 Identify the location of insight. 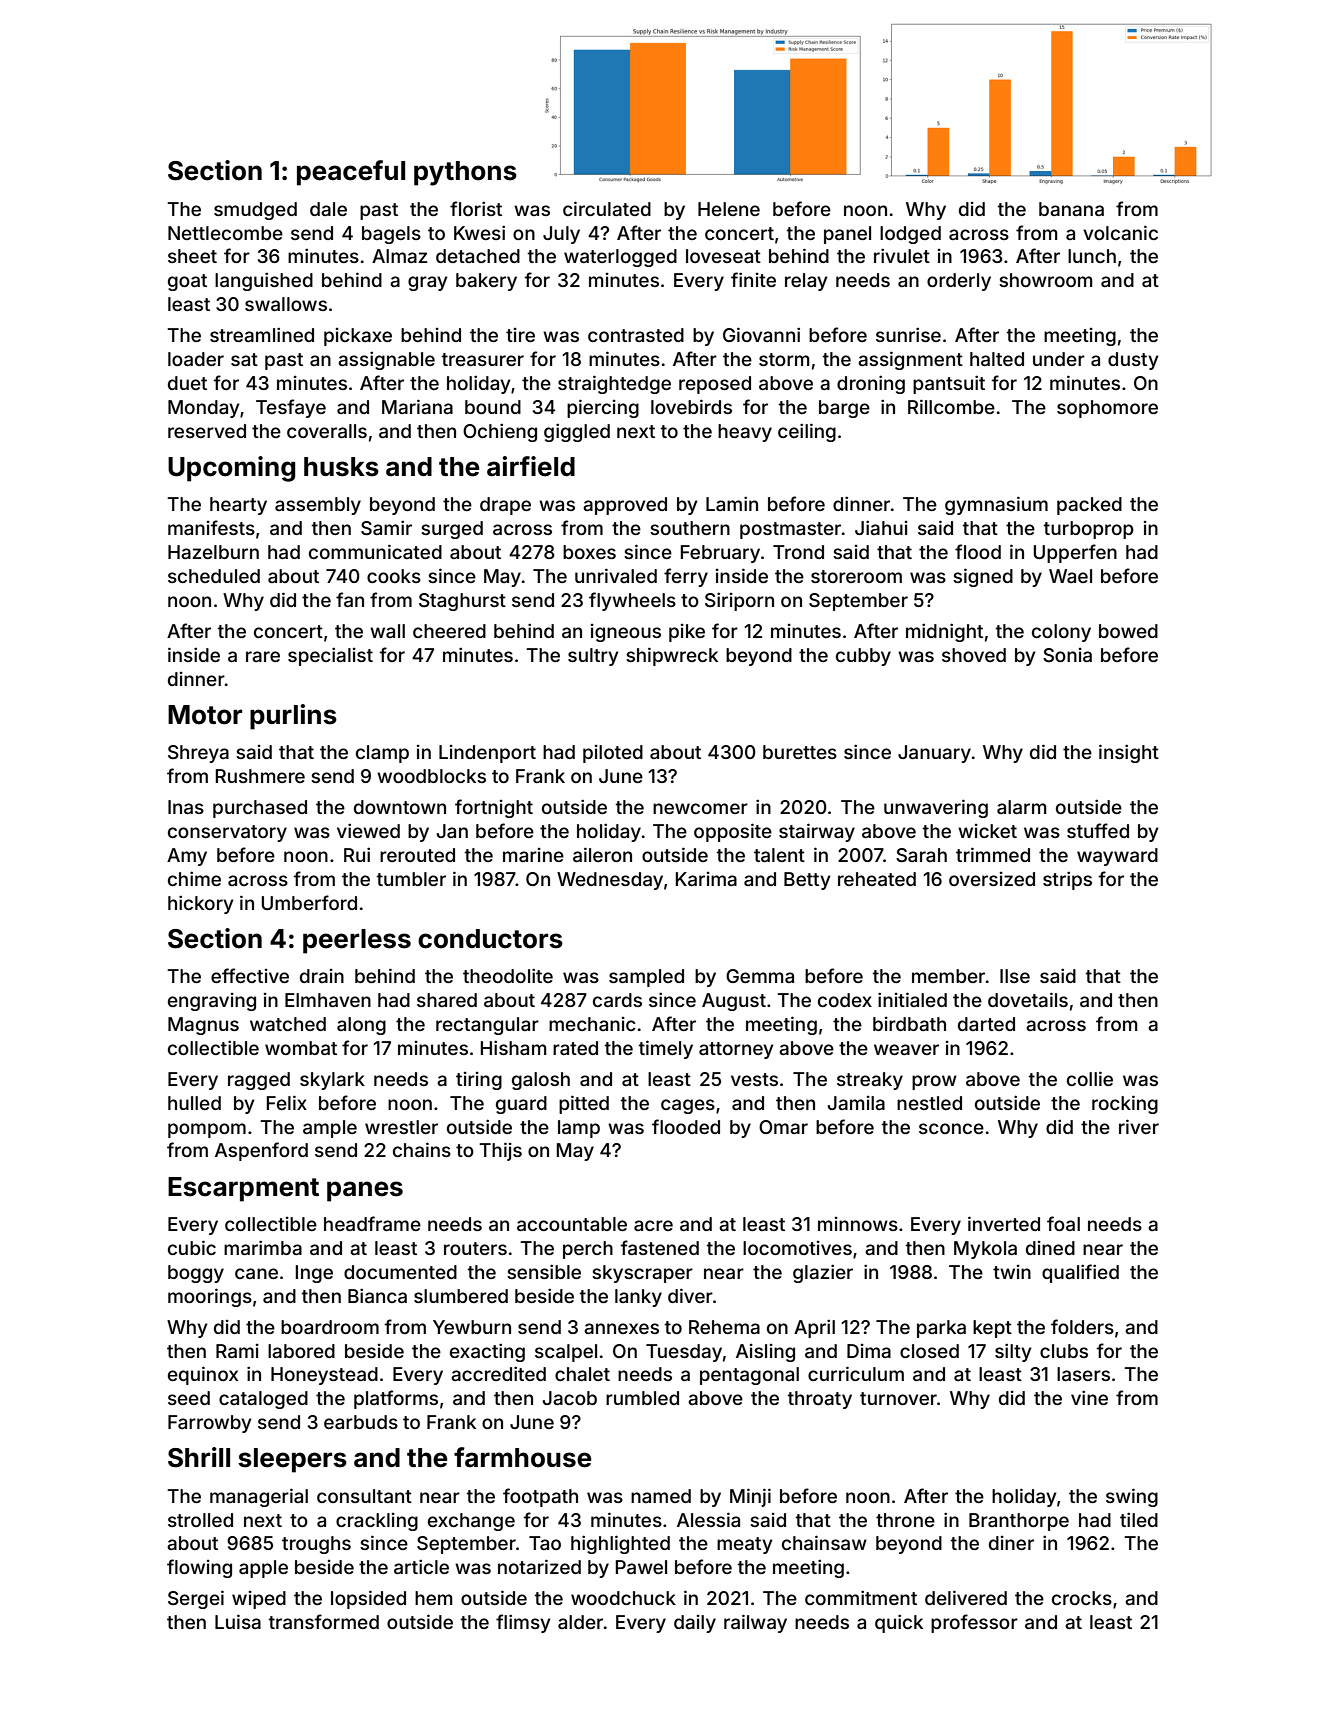
(1129, 753).
